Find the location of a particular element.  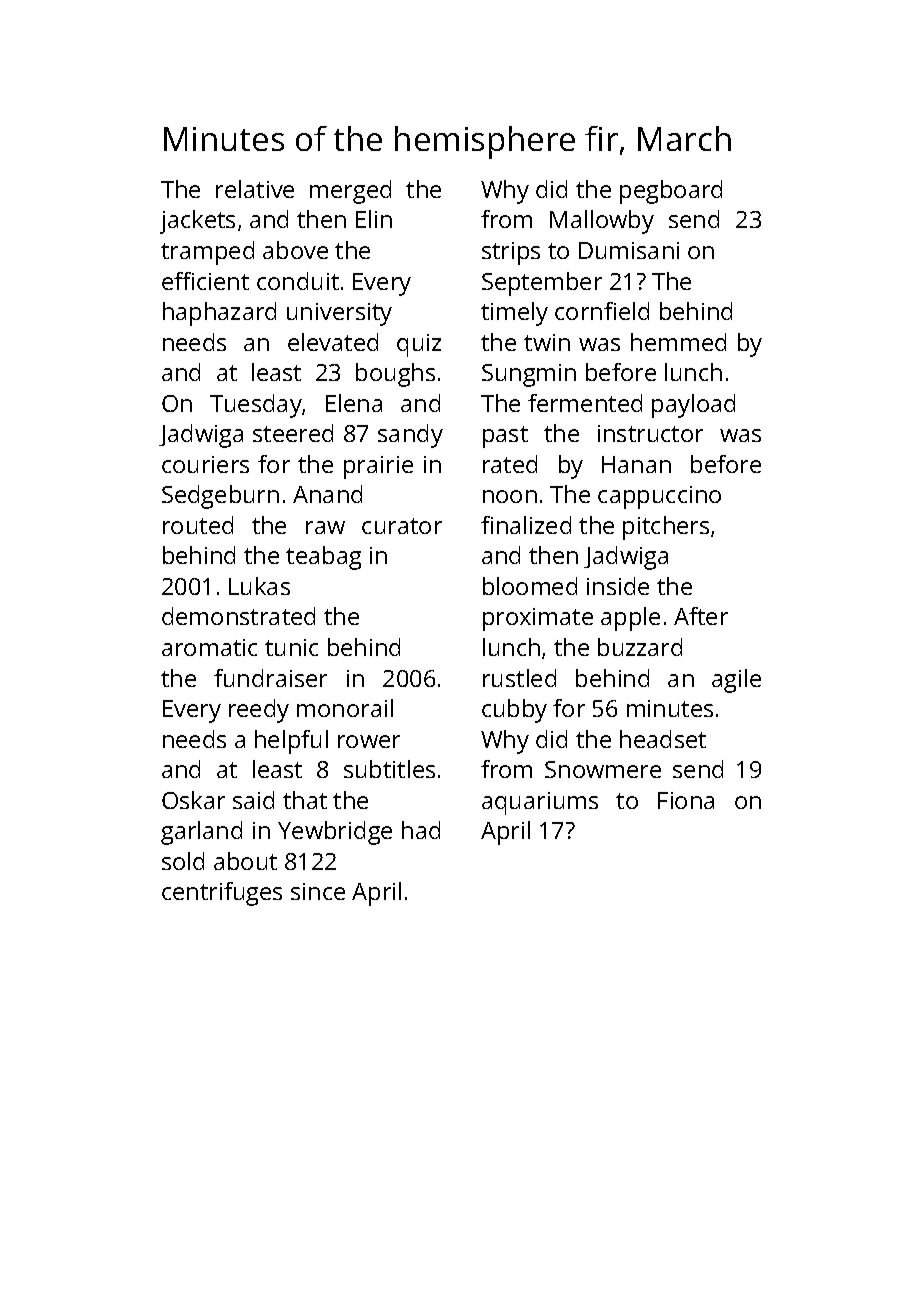

boughs is located at coordinates (395, 375).
